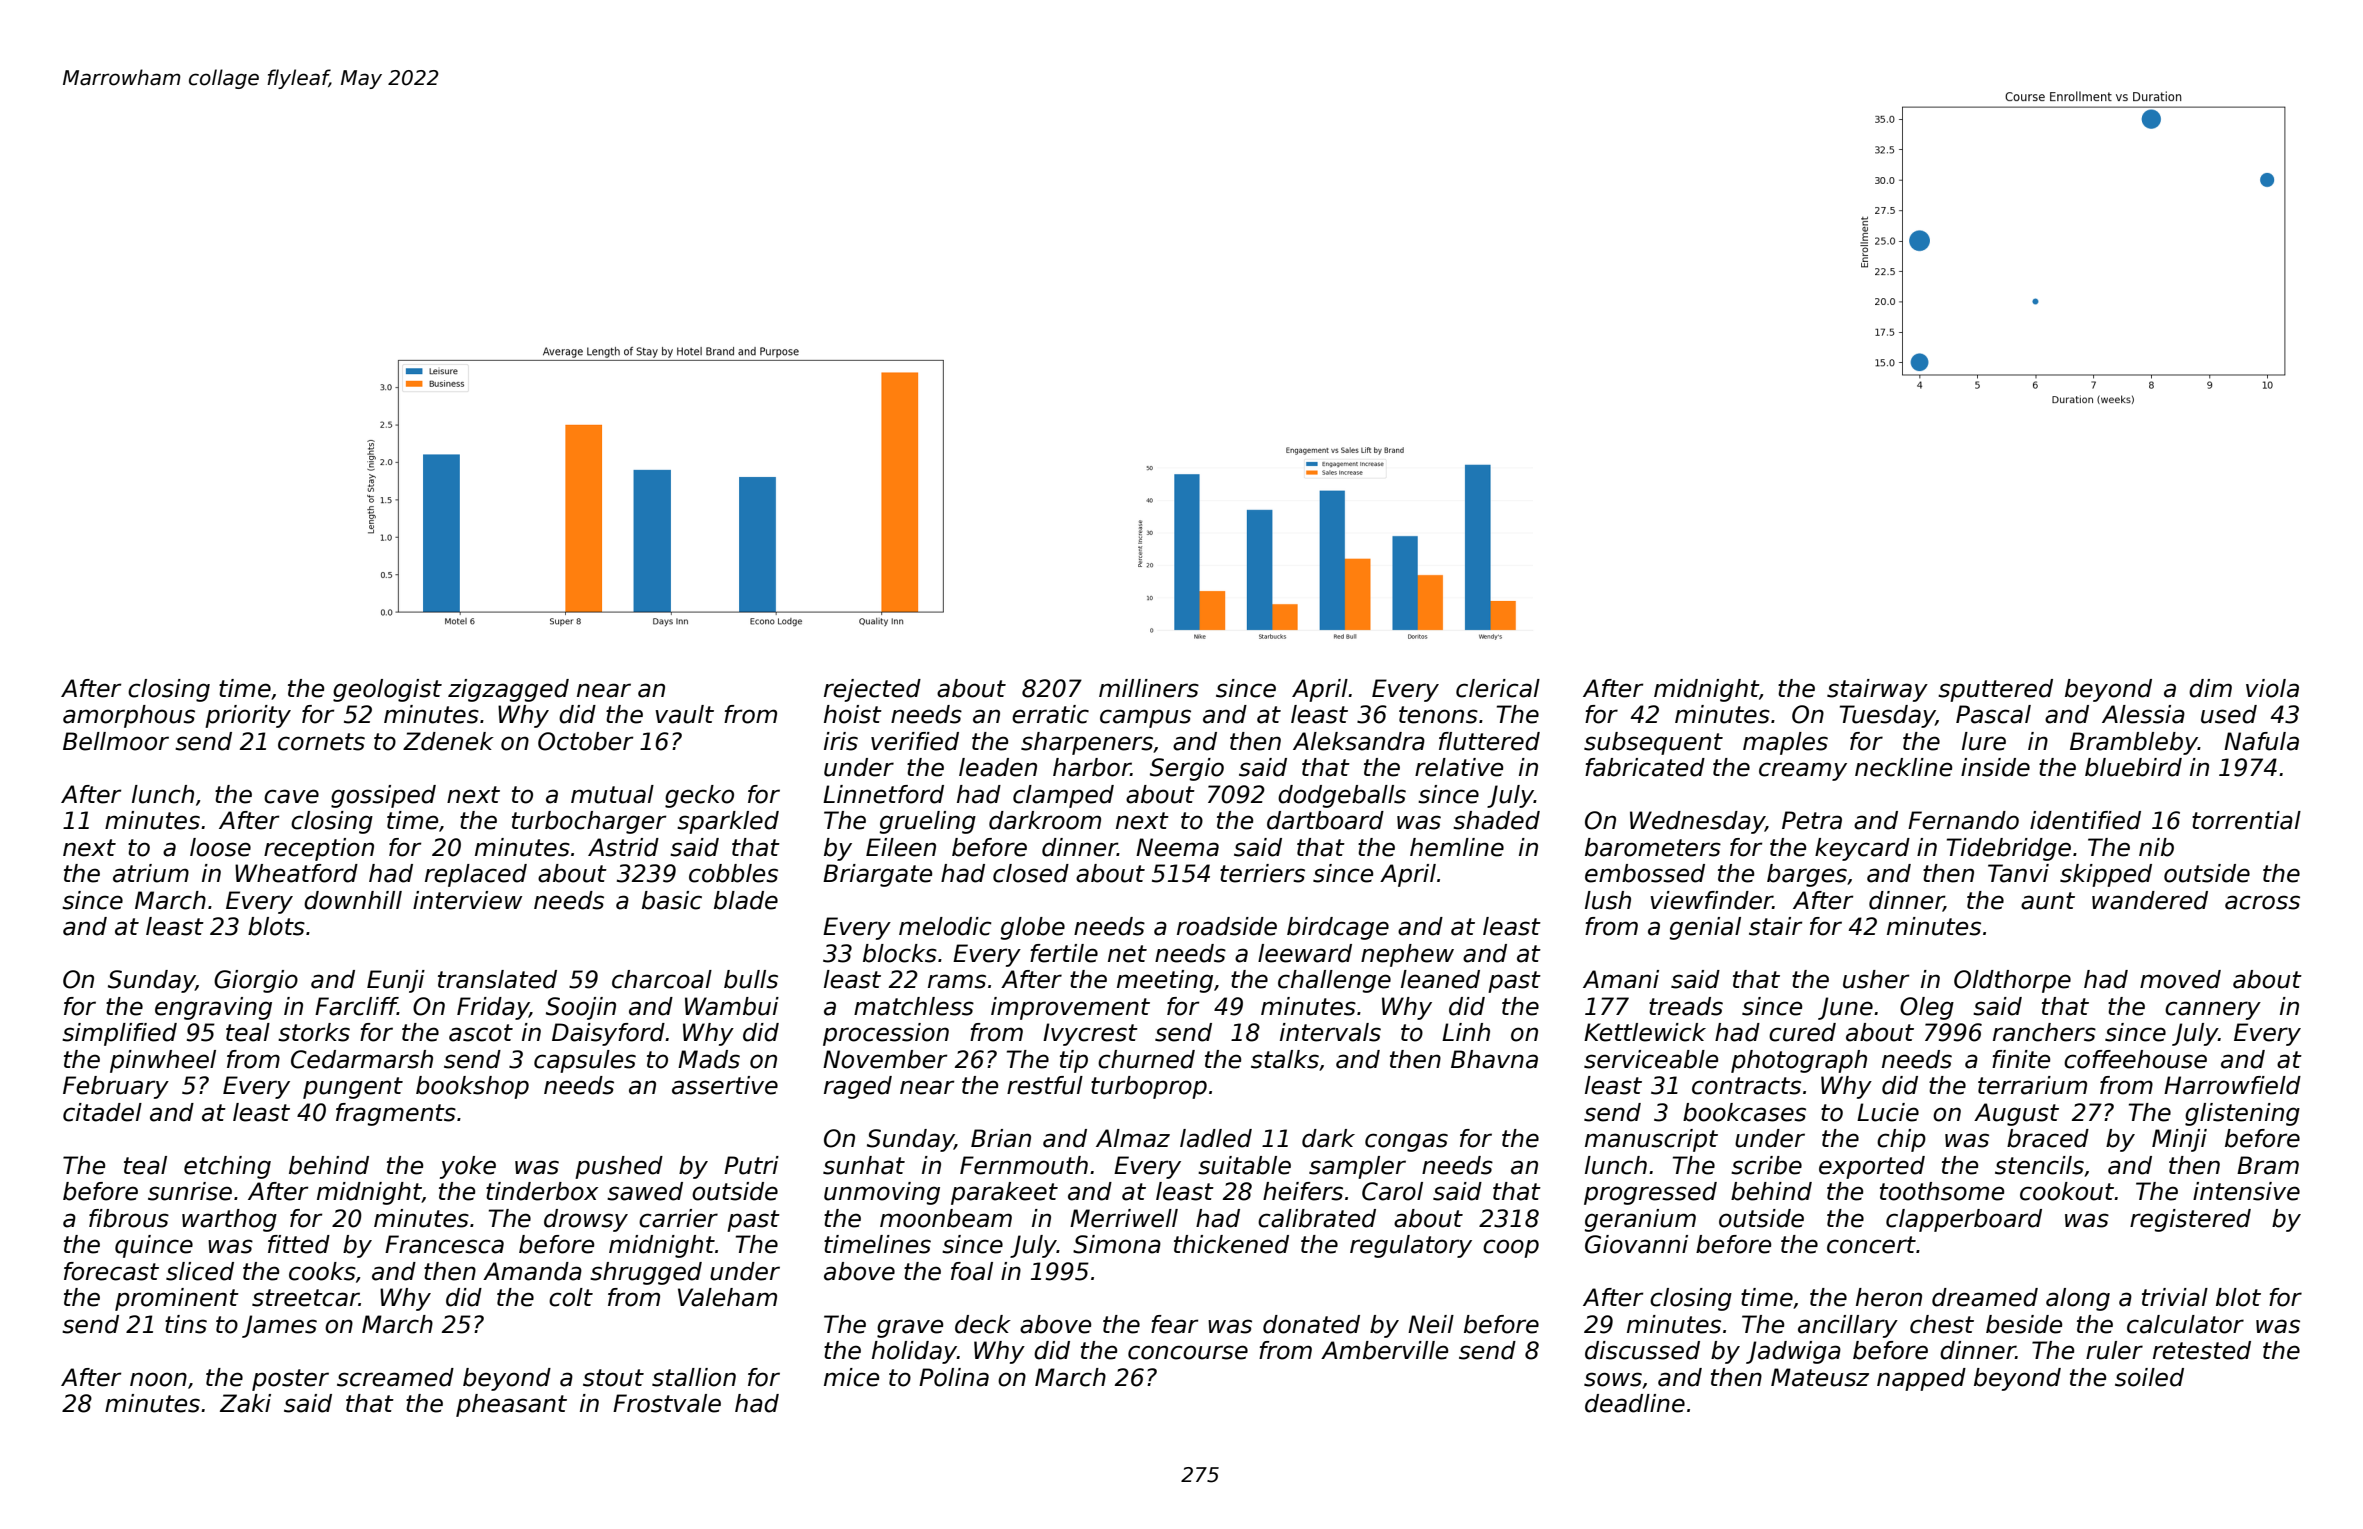 The width and height of the screenshot is (2363, 1529). I want to click on Frostvale, so click(667, 1403).
